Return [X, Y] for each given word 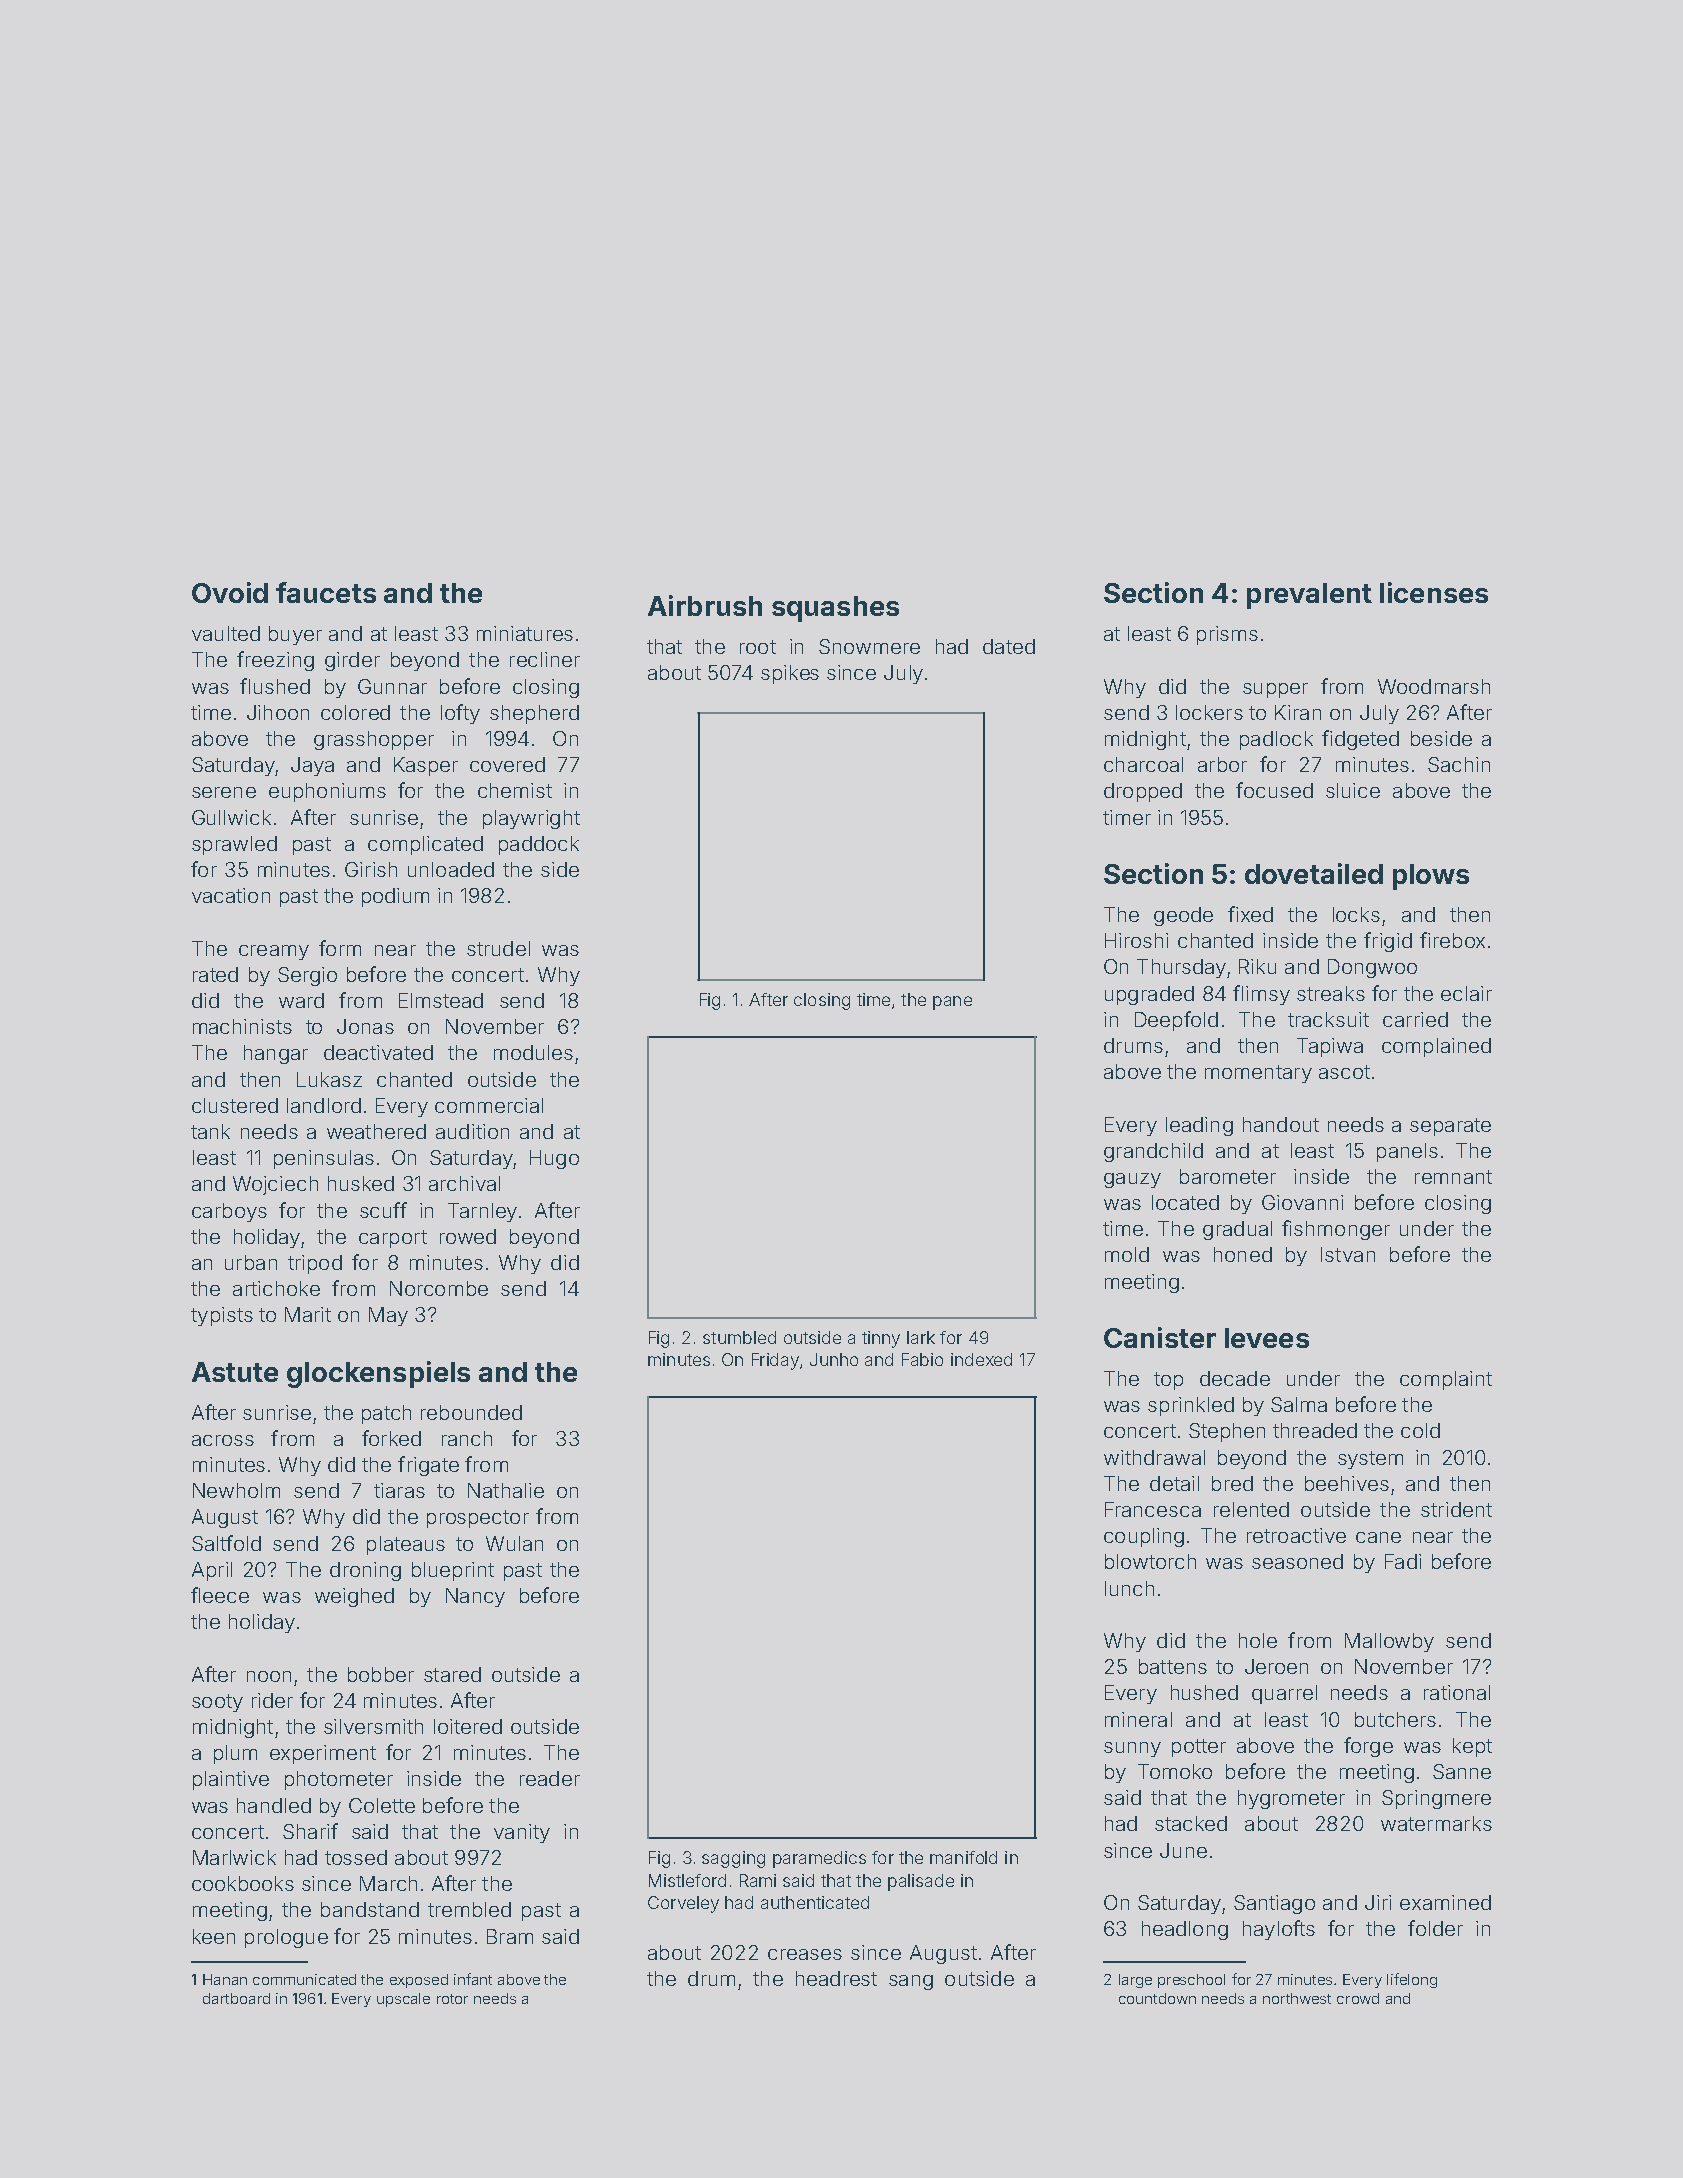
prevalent [1309, 596]
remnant [1453, 1177]
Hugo [554, 1159]
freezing [275, 661]
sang [911, 1982]
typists [222, 1316]
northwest [1297, 1998]
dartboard [236, 1998]
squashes [835, 609]
